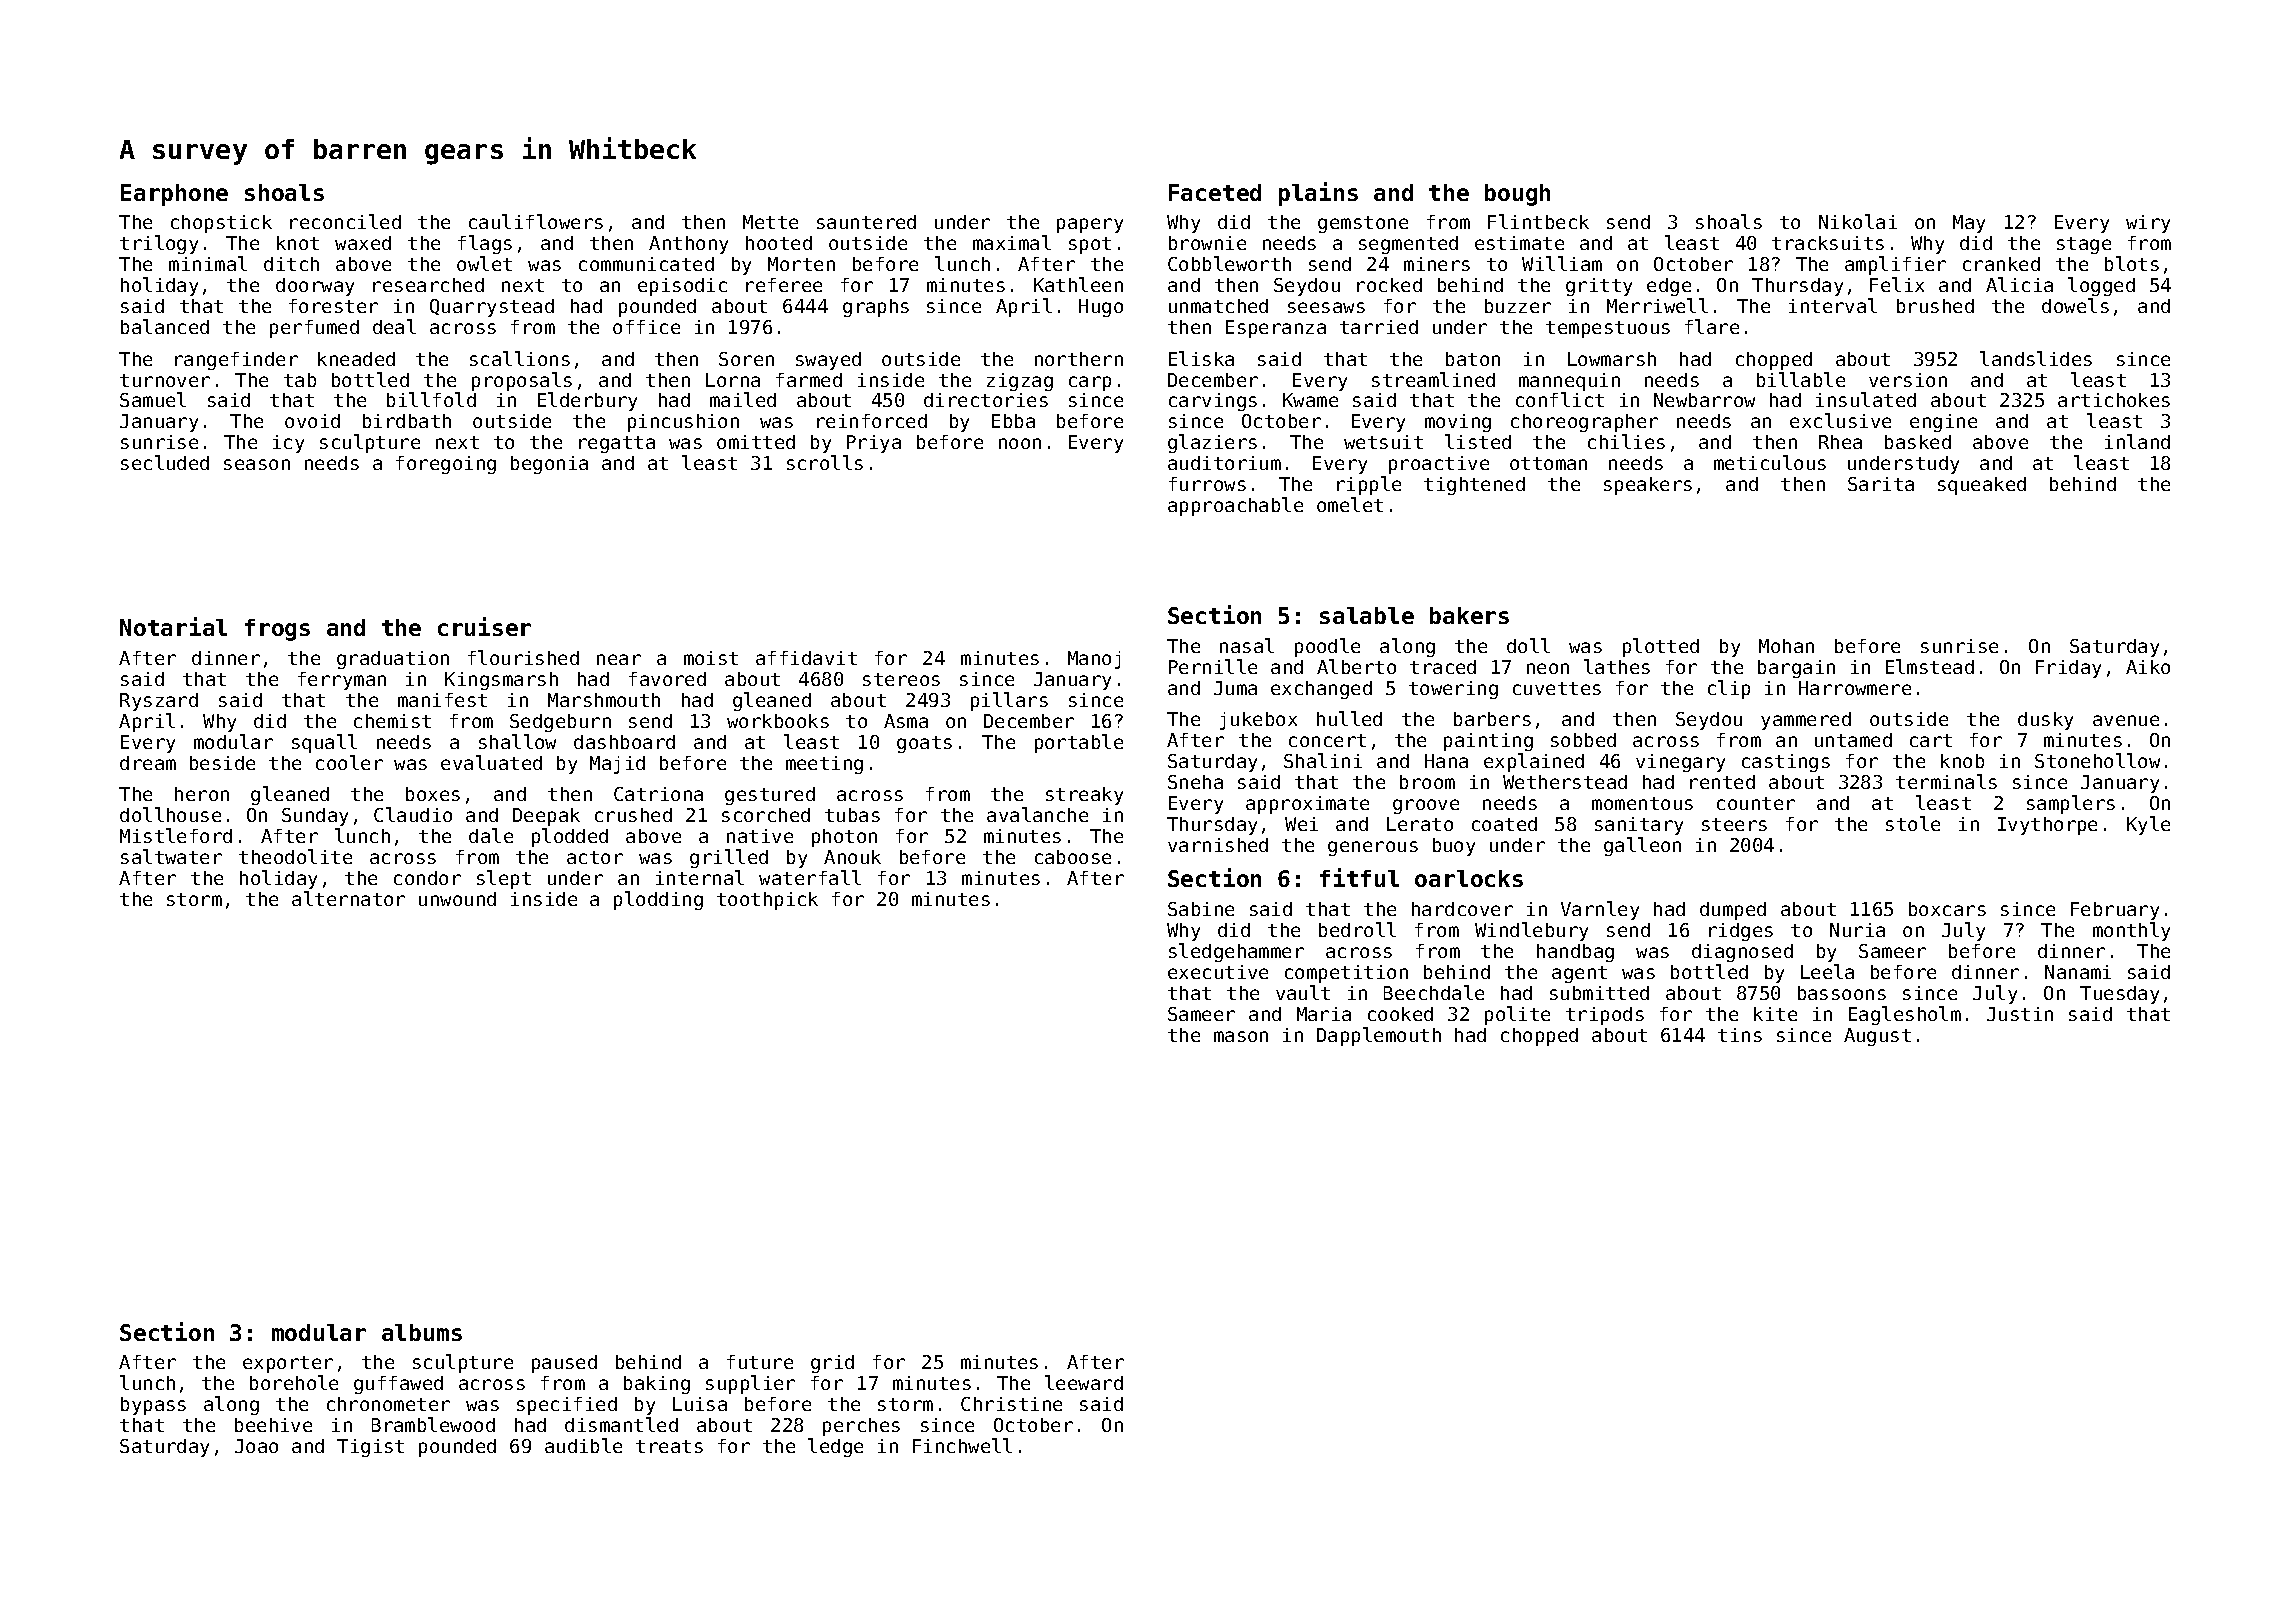 The image size is (2292, 1620). Describe the element at coordinates (1090, 245) in the screenshot. I see `spot` at that location.
